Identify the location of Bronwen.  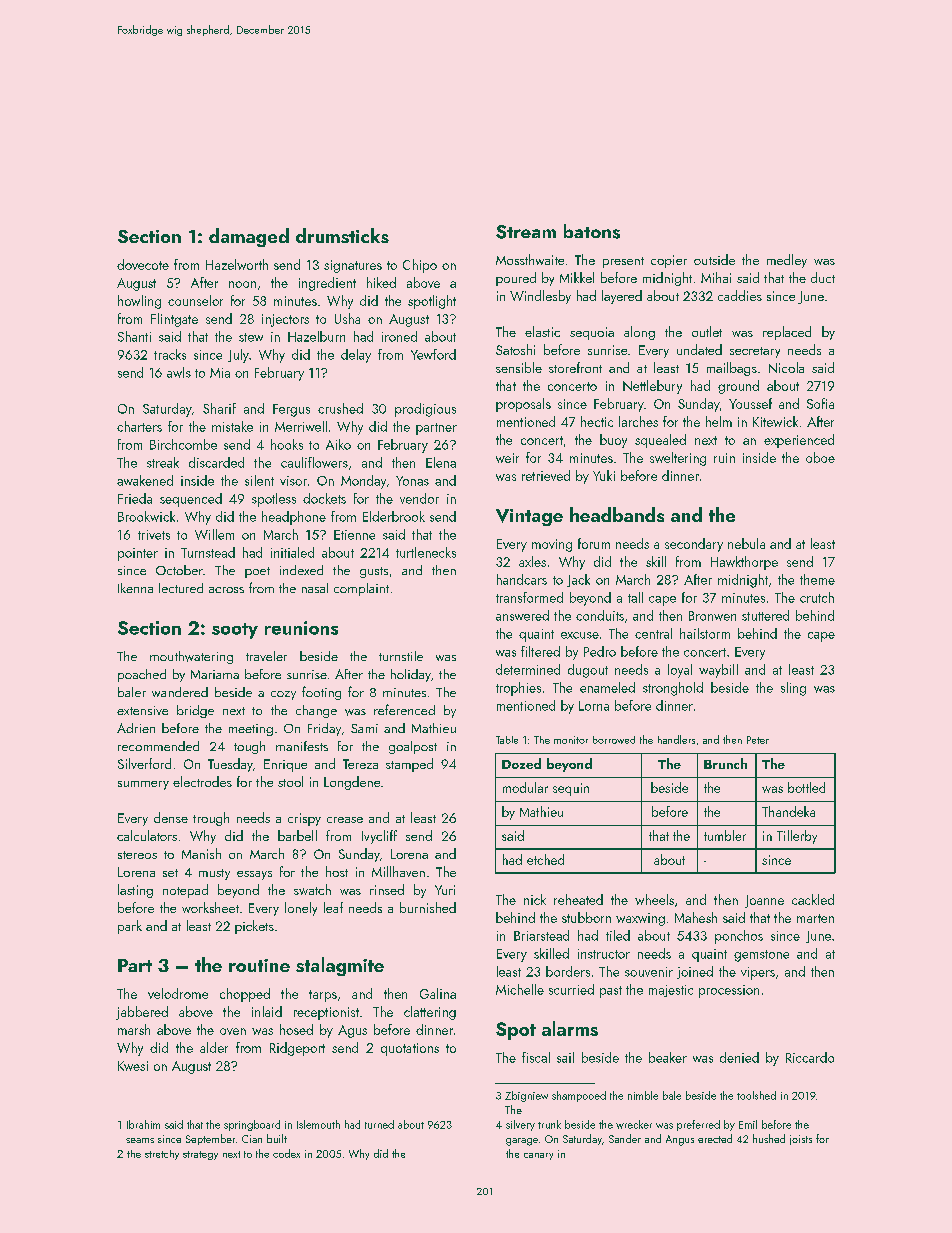
(712, 616).
